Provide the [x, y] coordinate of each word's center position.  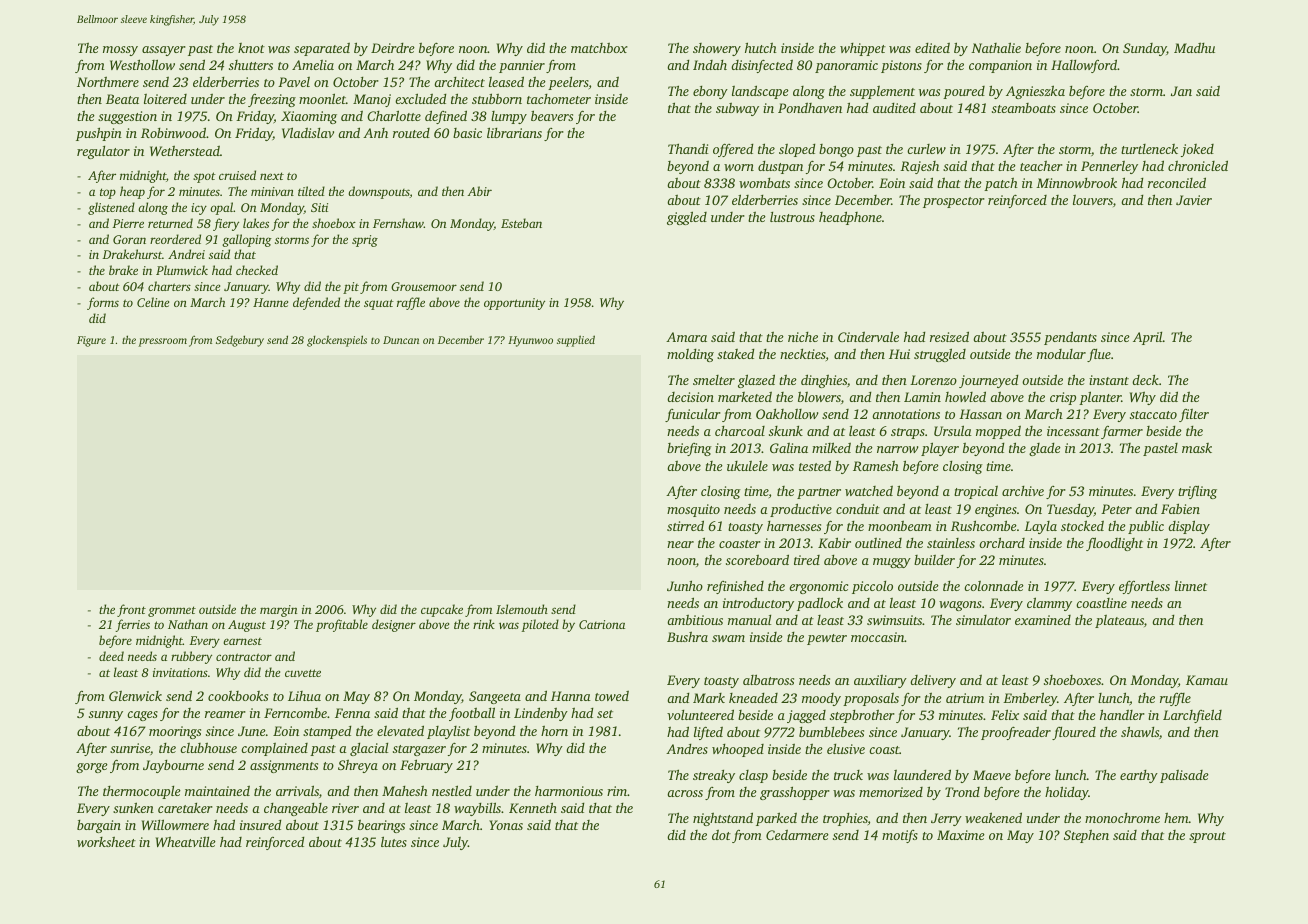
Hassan [980, 414]
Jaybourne [173, 766]
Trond [962, 792]
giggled [687, 218]
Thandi [688, 148]
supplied [576, 341]
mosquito [693, 510]
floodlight [1114, 544]
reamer [225, 714]
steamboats [1024, 108]
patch [1001, 184]
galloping [247, 240]
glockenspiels [337, 341]
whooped [738, 750]
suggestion [127, 117]
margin [278, 611]
